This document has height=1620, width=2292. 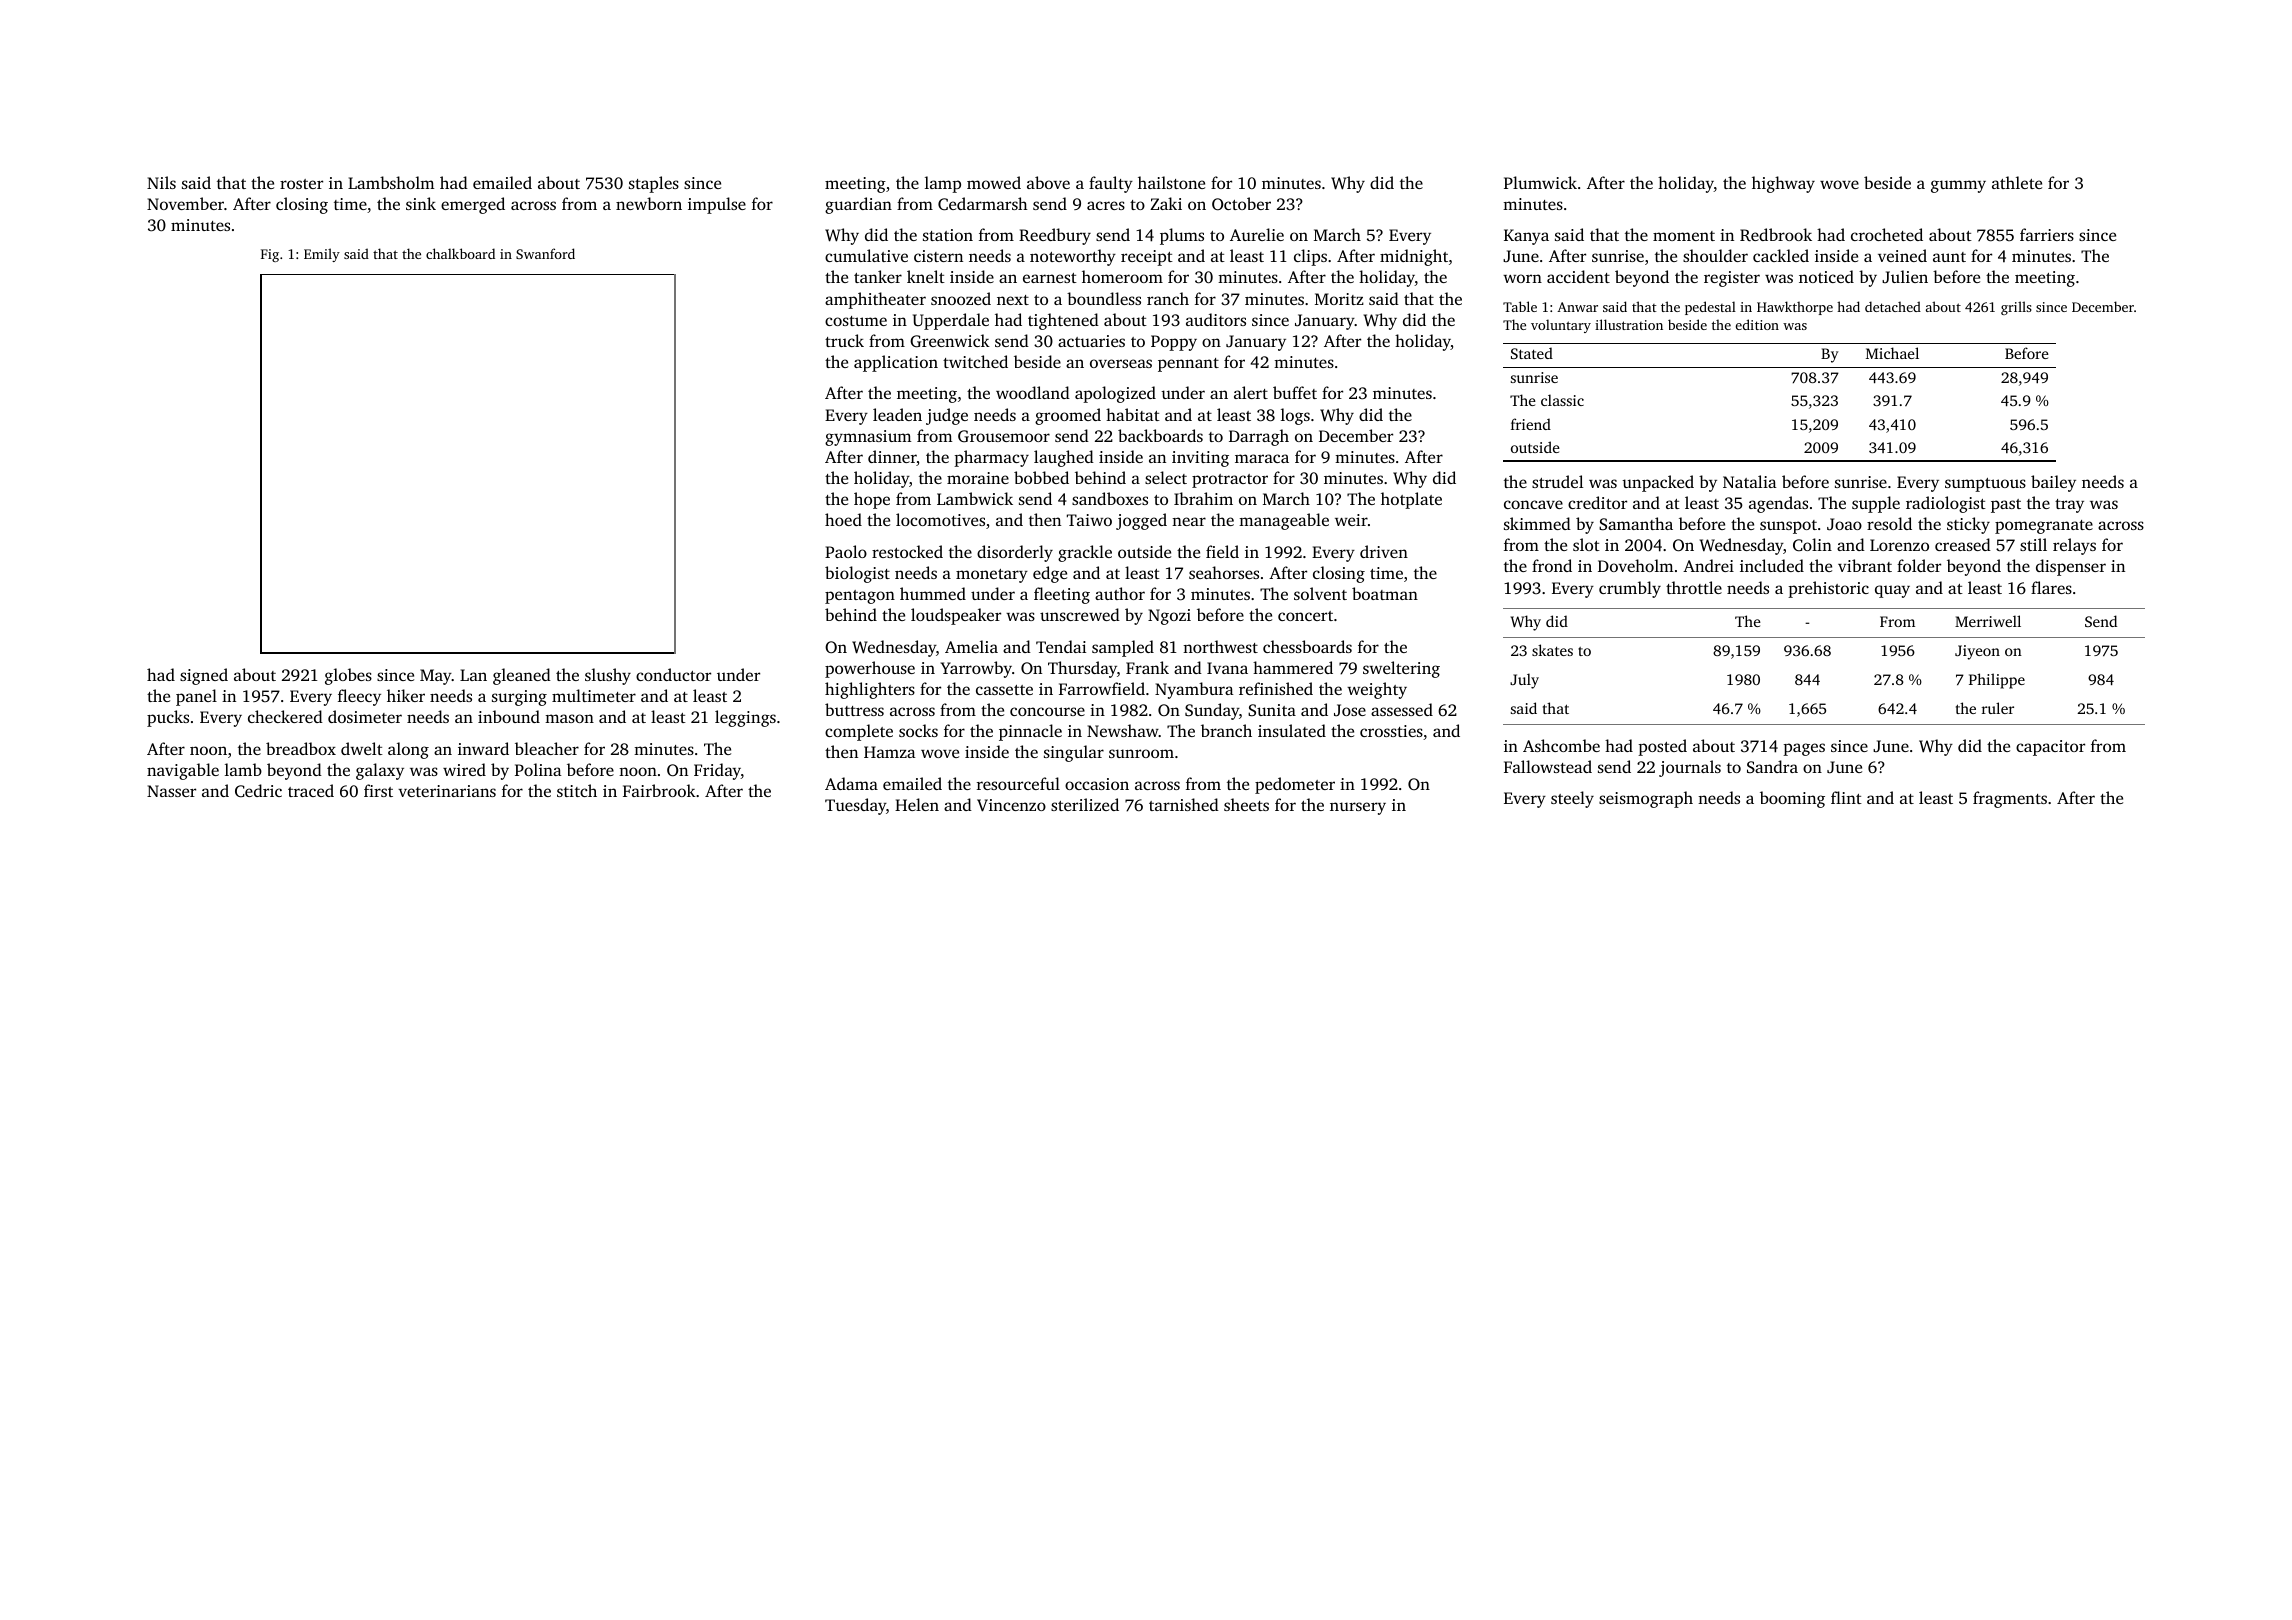 What do you see at coordinates (161, 182) in the document?
I see `Nils` at bounding box center [161, 182].
